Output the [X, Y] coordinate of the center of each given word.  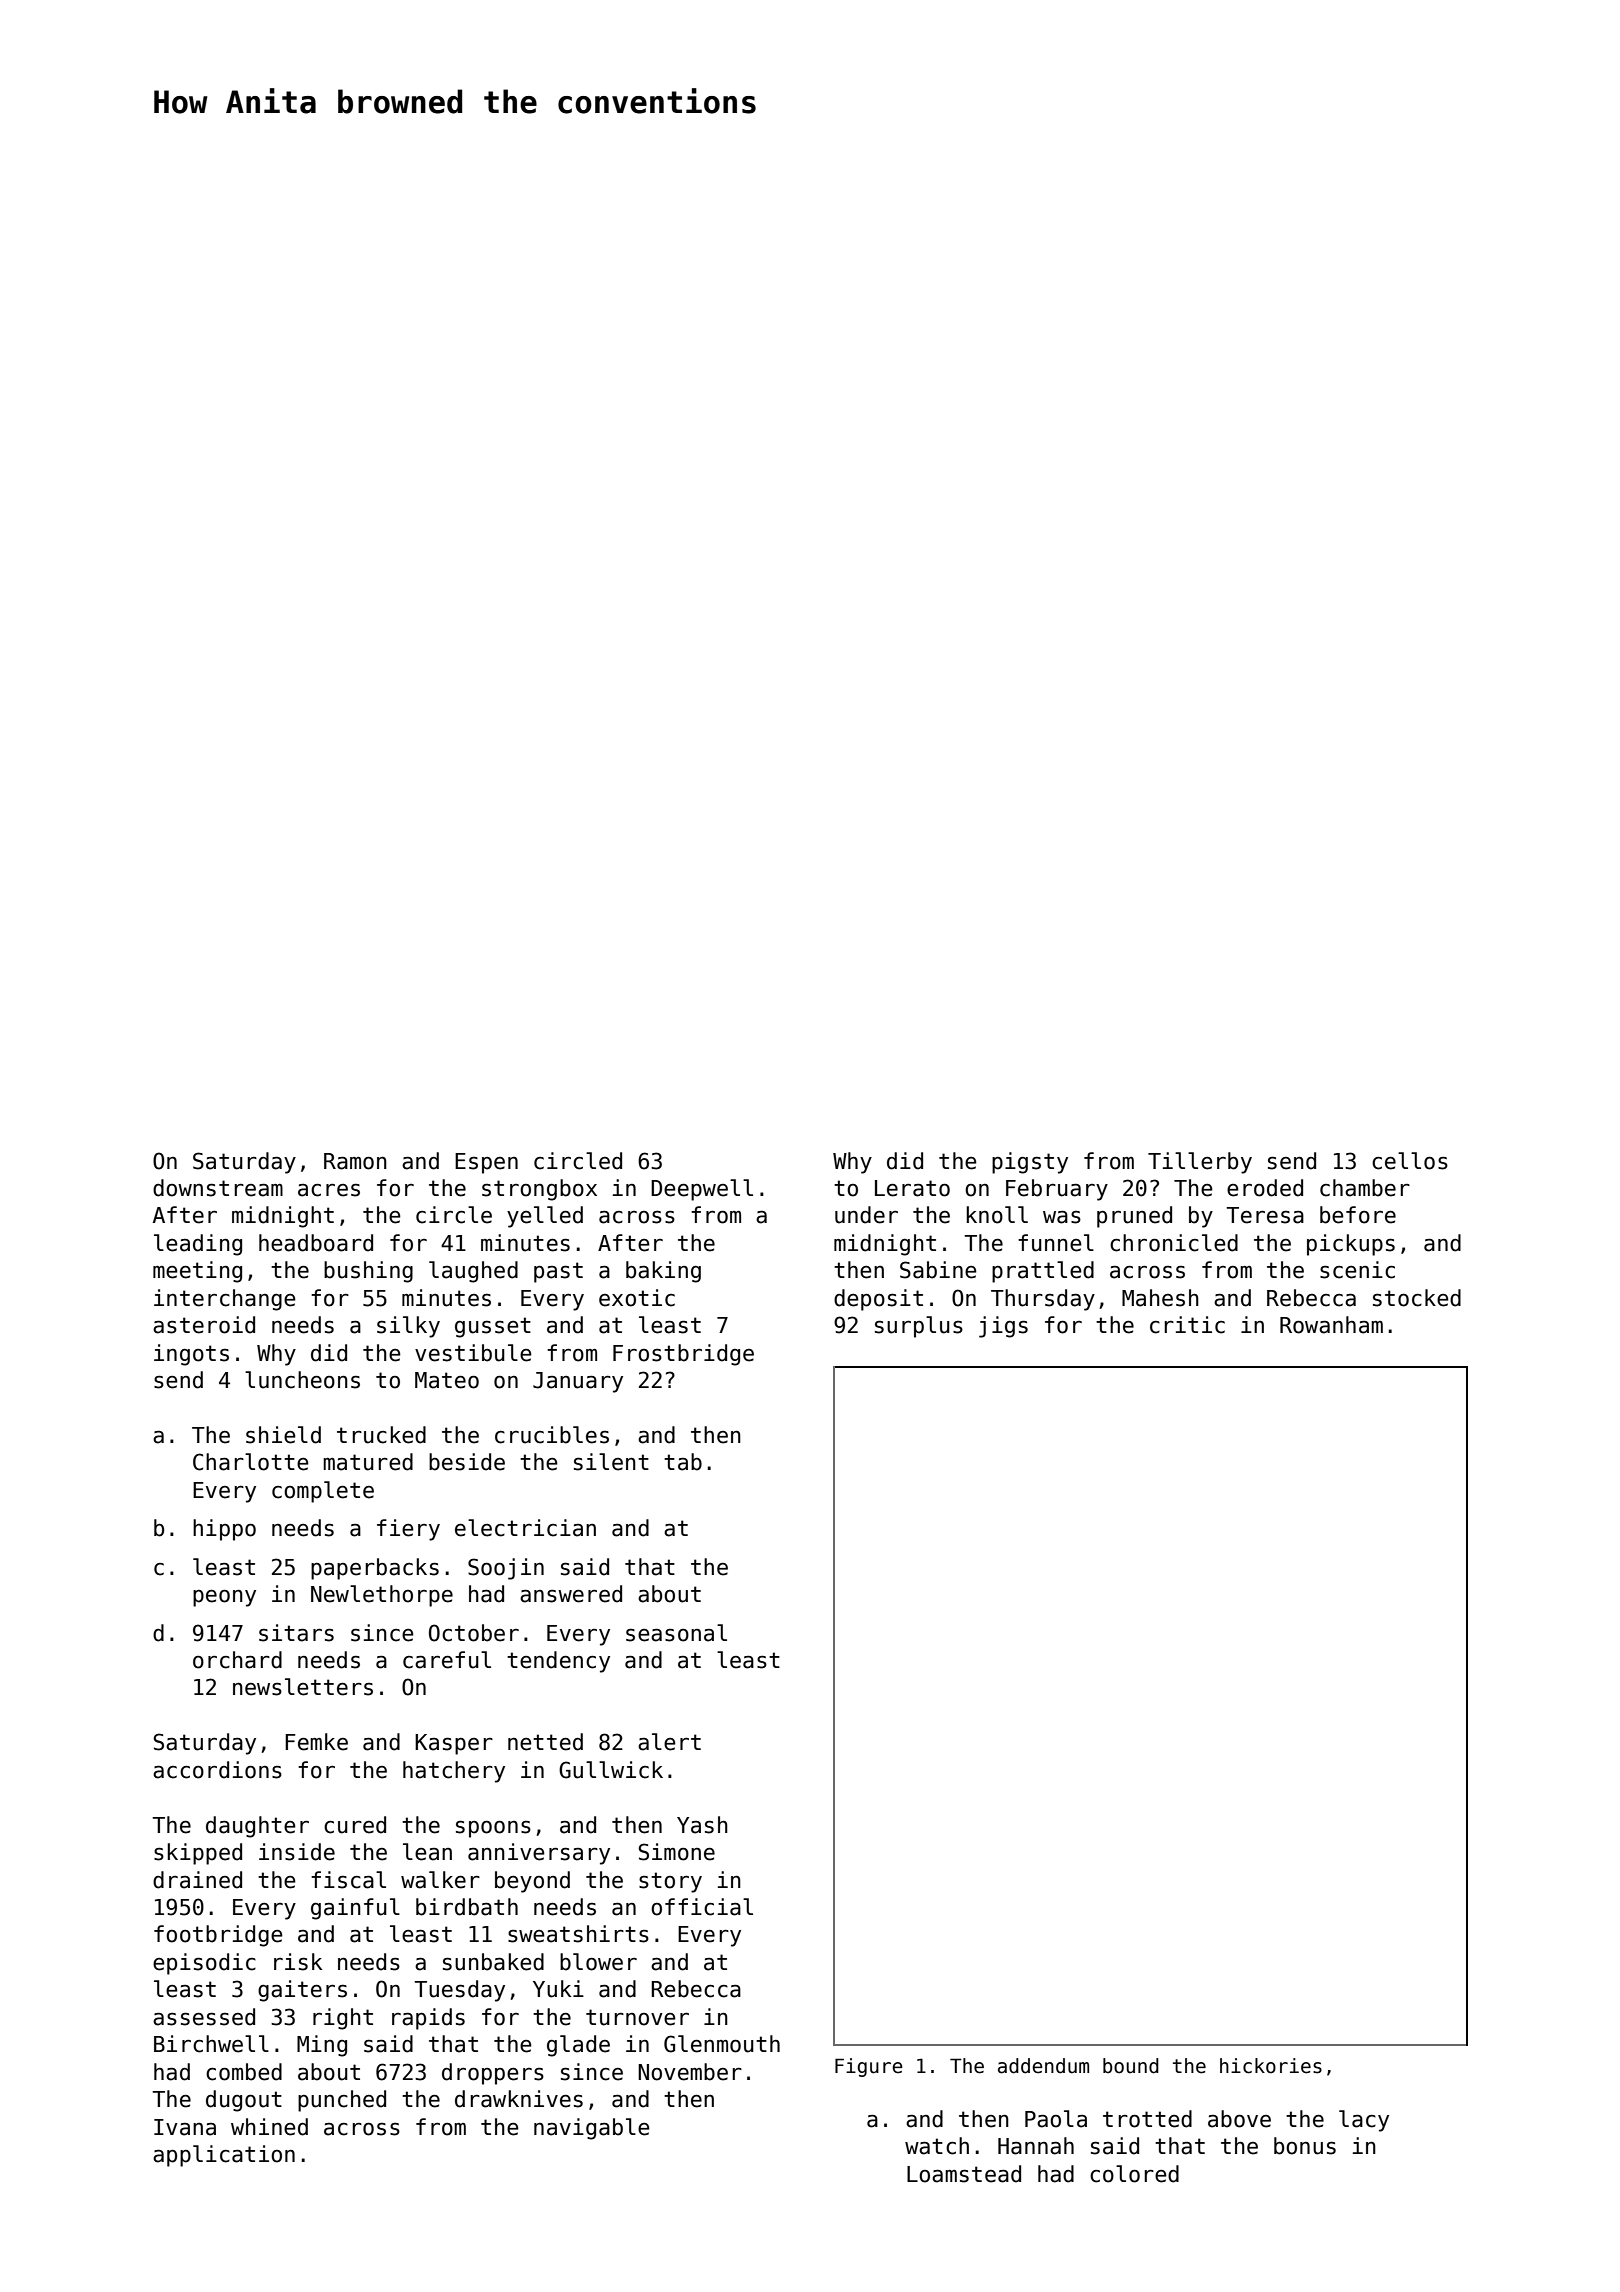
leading [198, 1245]
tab [683, 1462]
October [474, 1633]
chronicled [1174, 1243]
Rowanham [1331, 1325]
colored [1134, 2174]
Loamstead [964, 2174]
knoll [997, 1215]
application [224, 2156]
